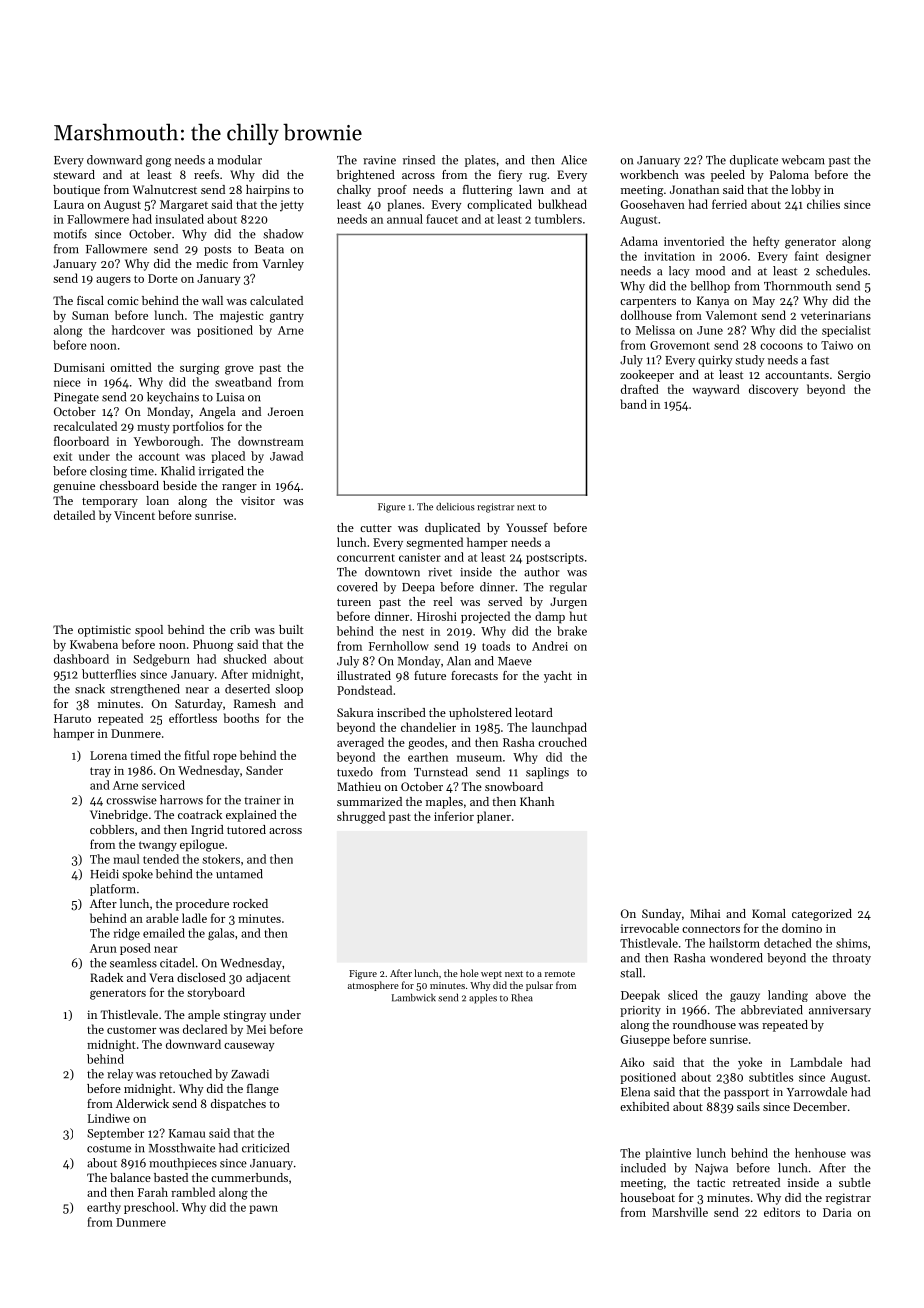  Describe the element at coordinates (578, 616) in the screenshot. I see `hut` at that location.
